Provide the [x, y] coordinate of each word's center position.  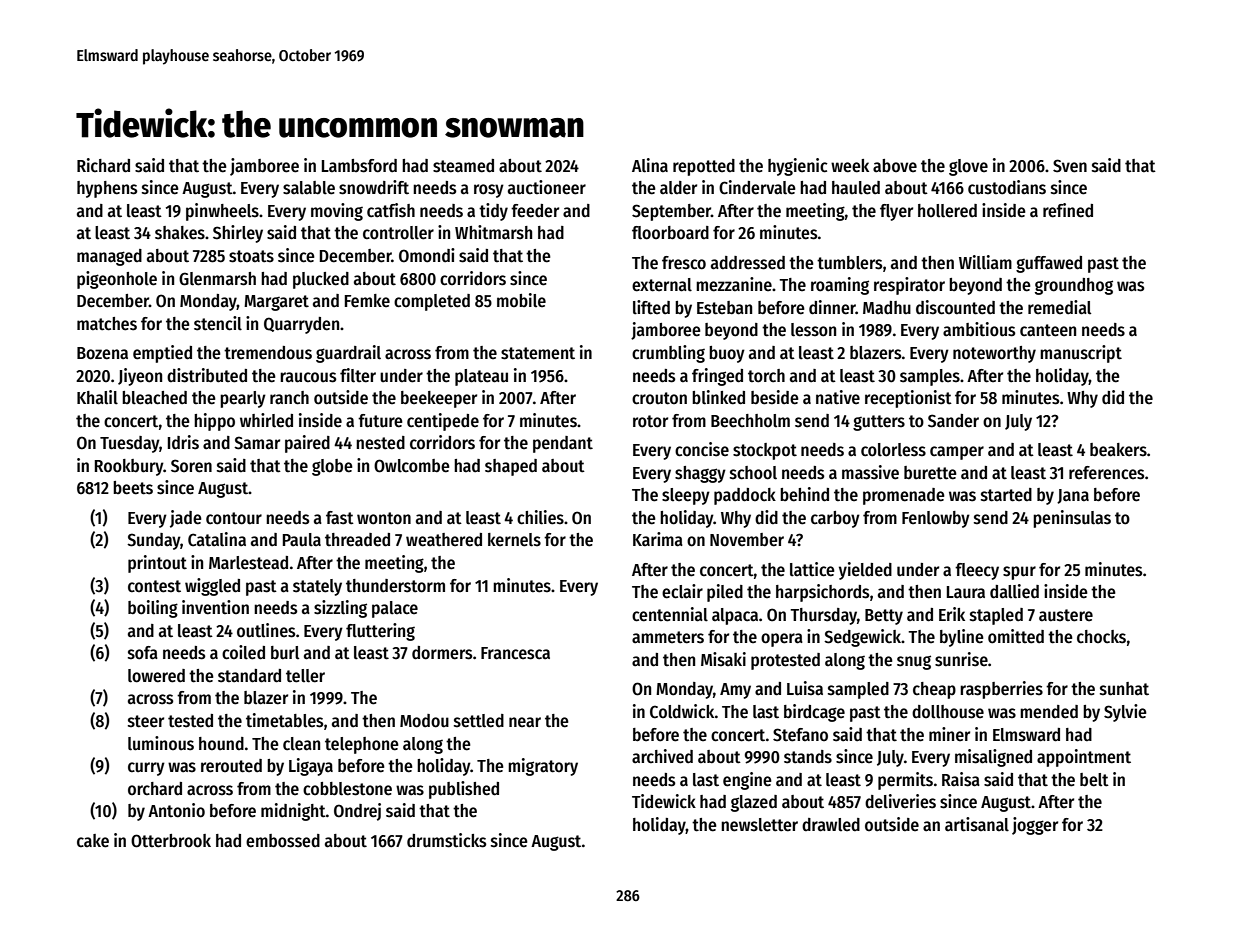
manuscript [1081, 354]
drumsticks [446, 840]
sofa [143, 653]
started [1006, 495]
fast [340, 518]
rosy [489, 191]
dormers [442, 653]
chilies [540, 517]
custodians [1007, 187]
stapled [996, 616]
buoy [727, 354]
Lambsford [359, 166]
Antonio [176, 810]
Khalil [97, 397]
